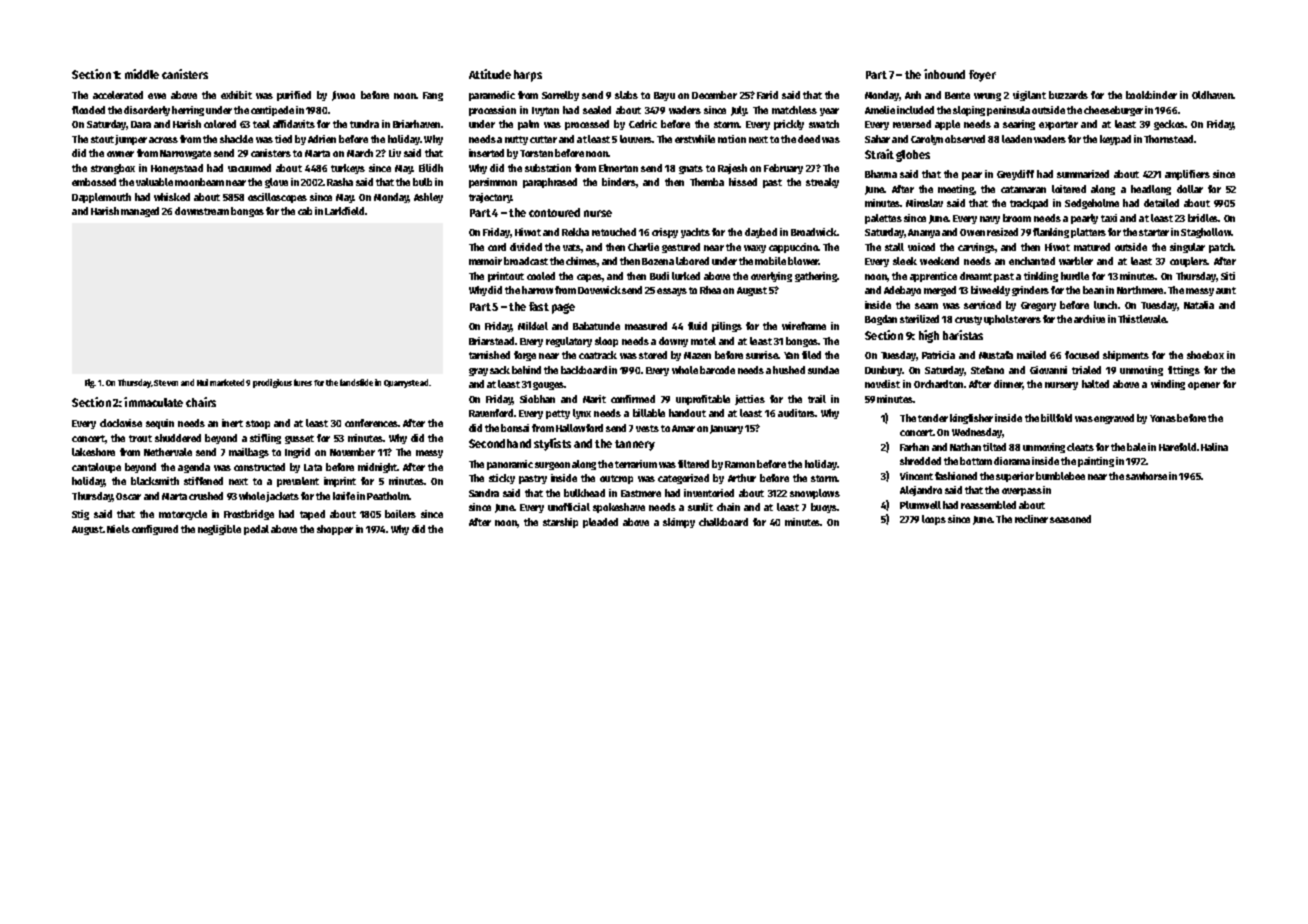 The image size is (1308, 924). Describe the element at coordinates (1069, 189) in the screenshot. I see `loitered` at that location.
